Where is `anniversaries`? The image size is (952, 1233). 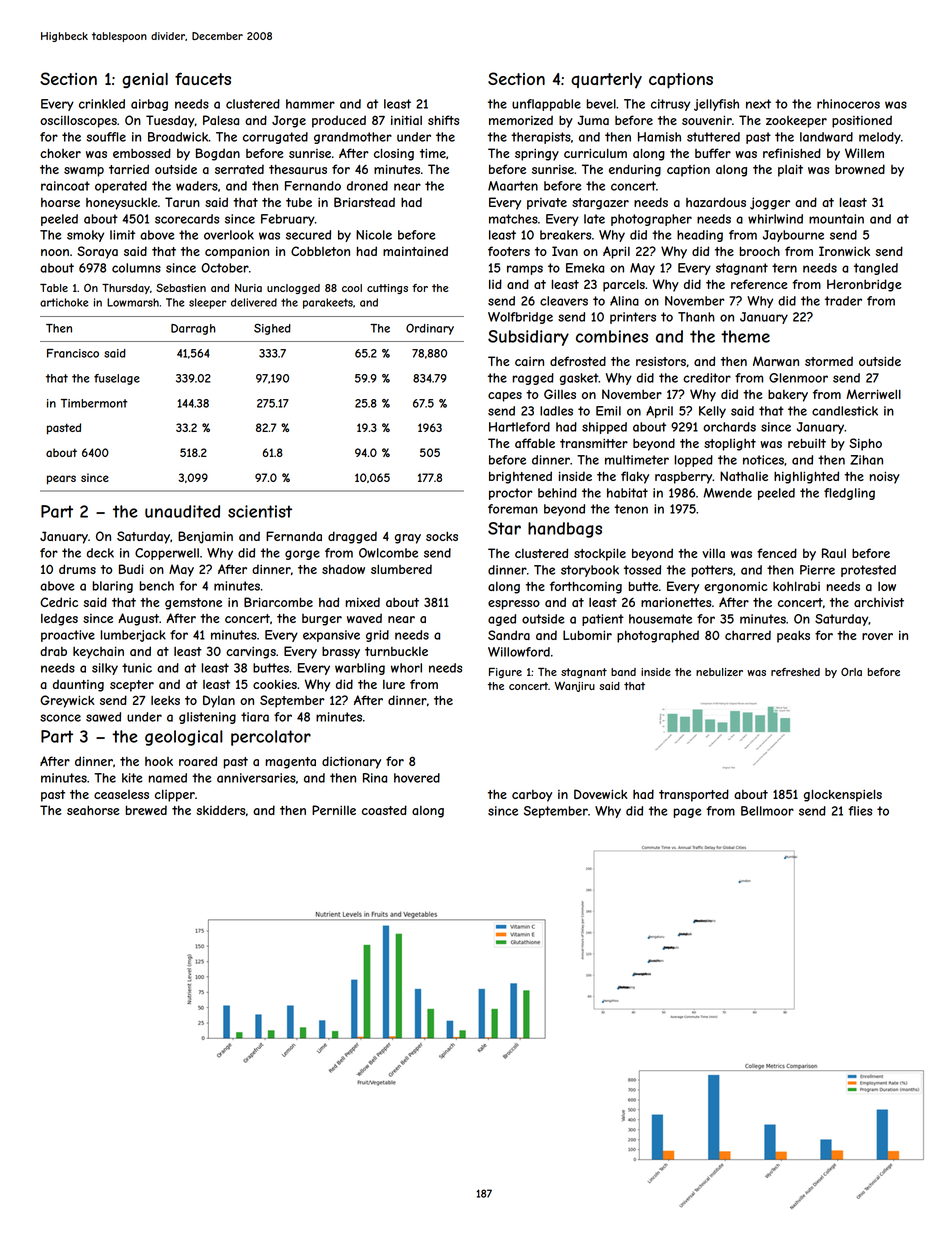
anniversaries is located at coordinates (256, 778).
